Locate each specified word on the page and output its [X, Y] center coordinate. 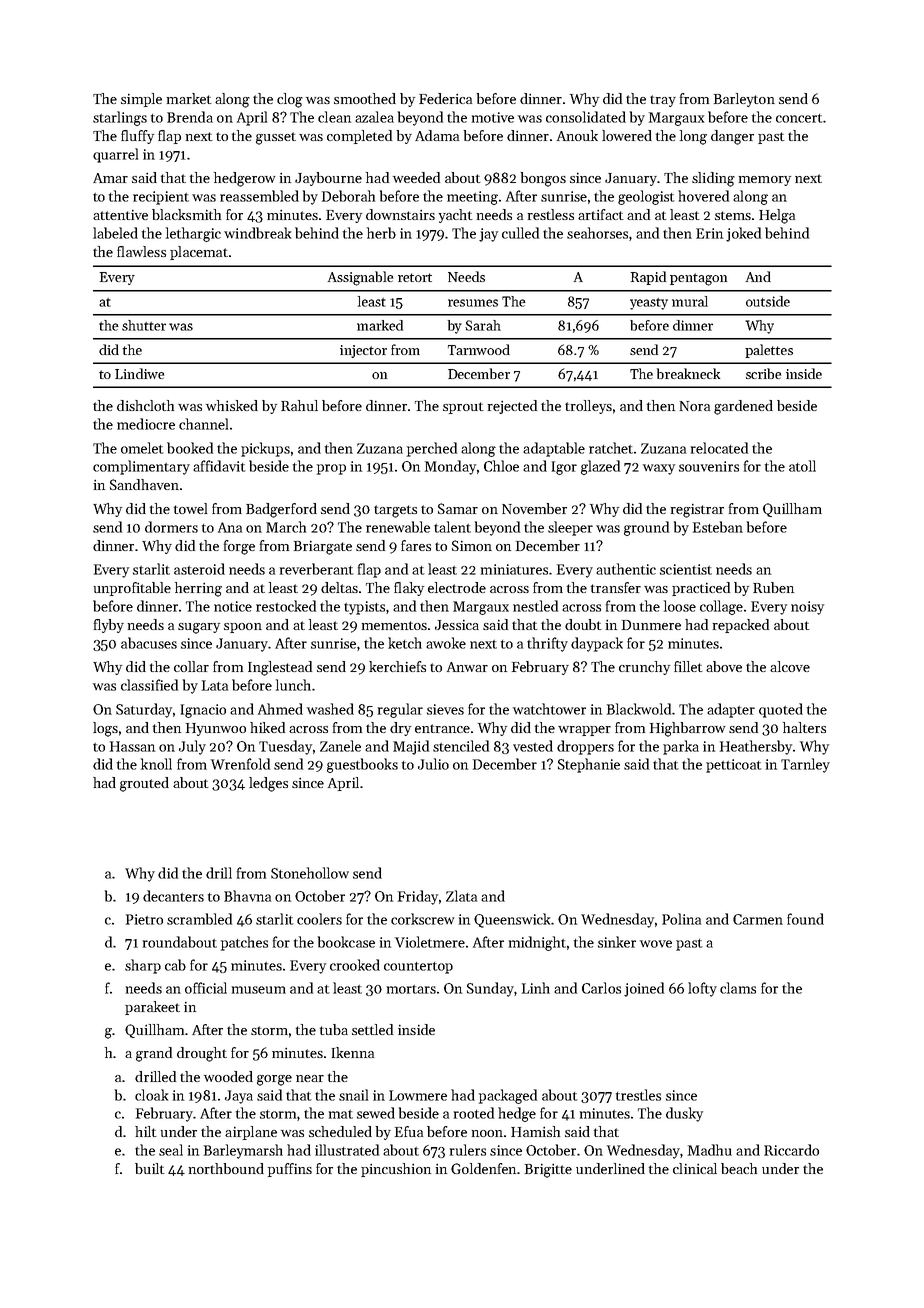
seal [171, 1150]
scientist [686, 569]
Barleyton [744, 100]
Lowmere [418, 1095]
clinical [695, 1168]
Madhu [710, 1150]
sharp [143, 966]
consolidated [586, 117]
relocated [719, 448]
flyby [109, 626]
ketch [405, 643]
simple [141, 100]
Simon [472, 545]
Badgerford [281, 510]
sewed [376, 1113]
